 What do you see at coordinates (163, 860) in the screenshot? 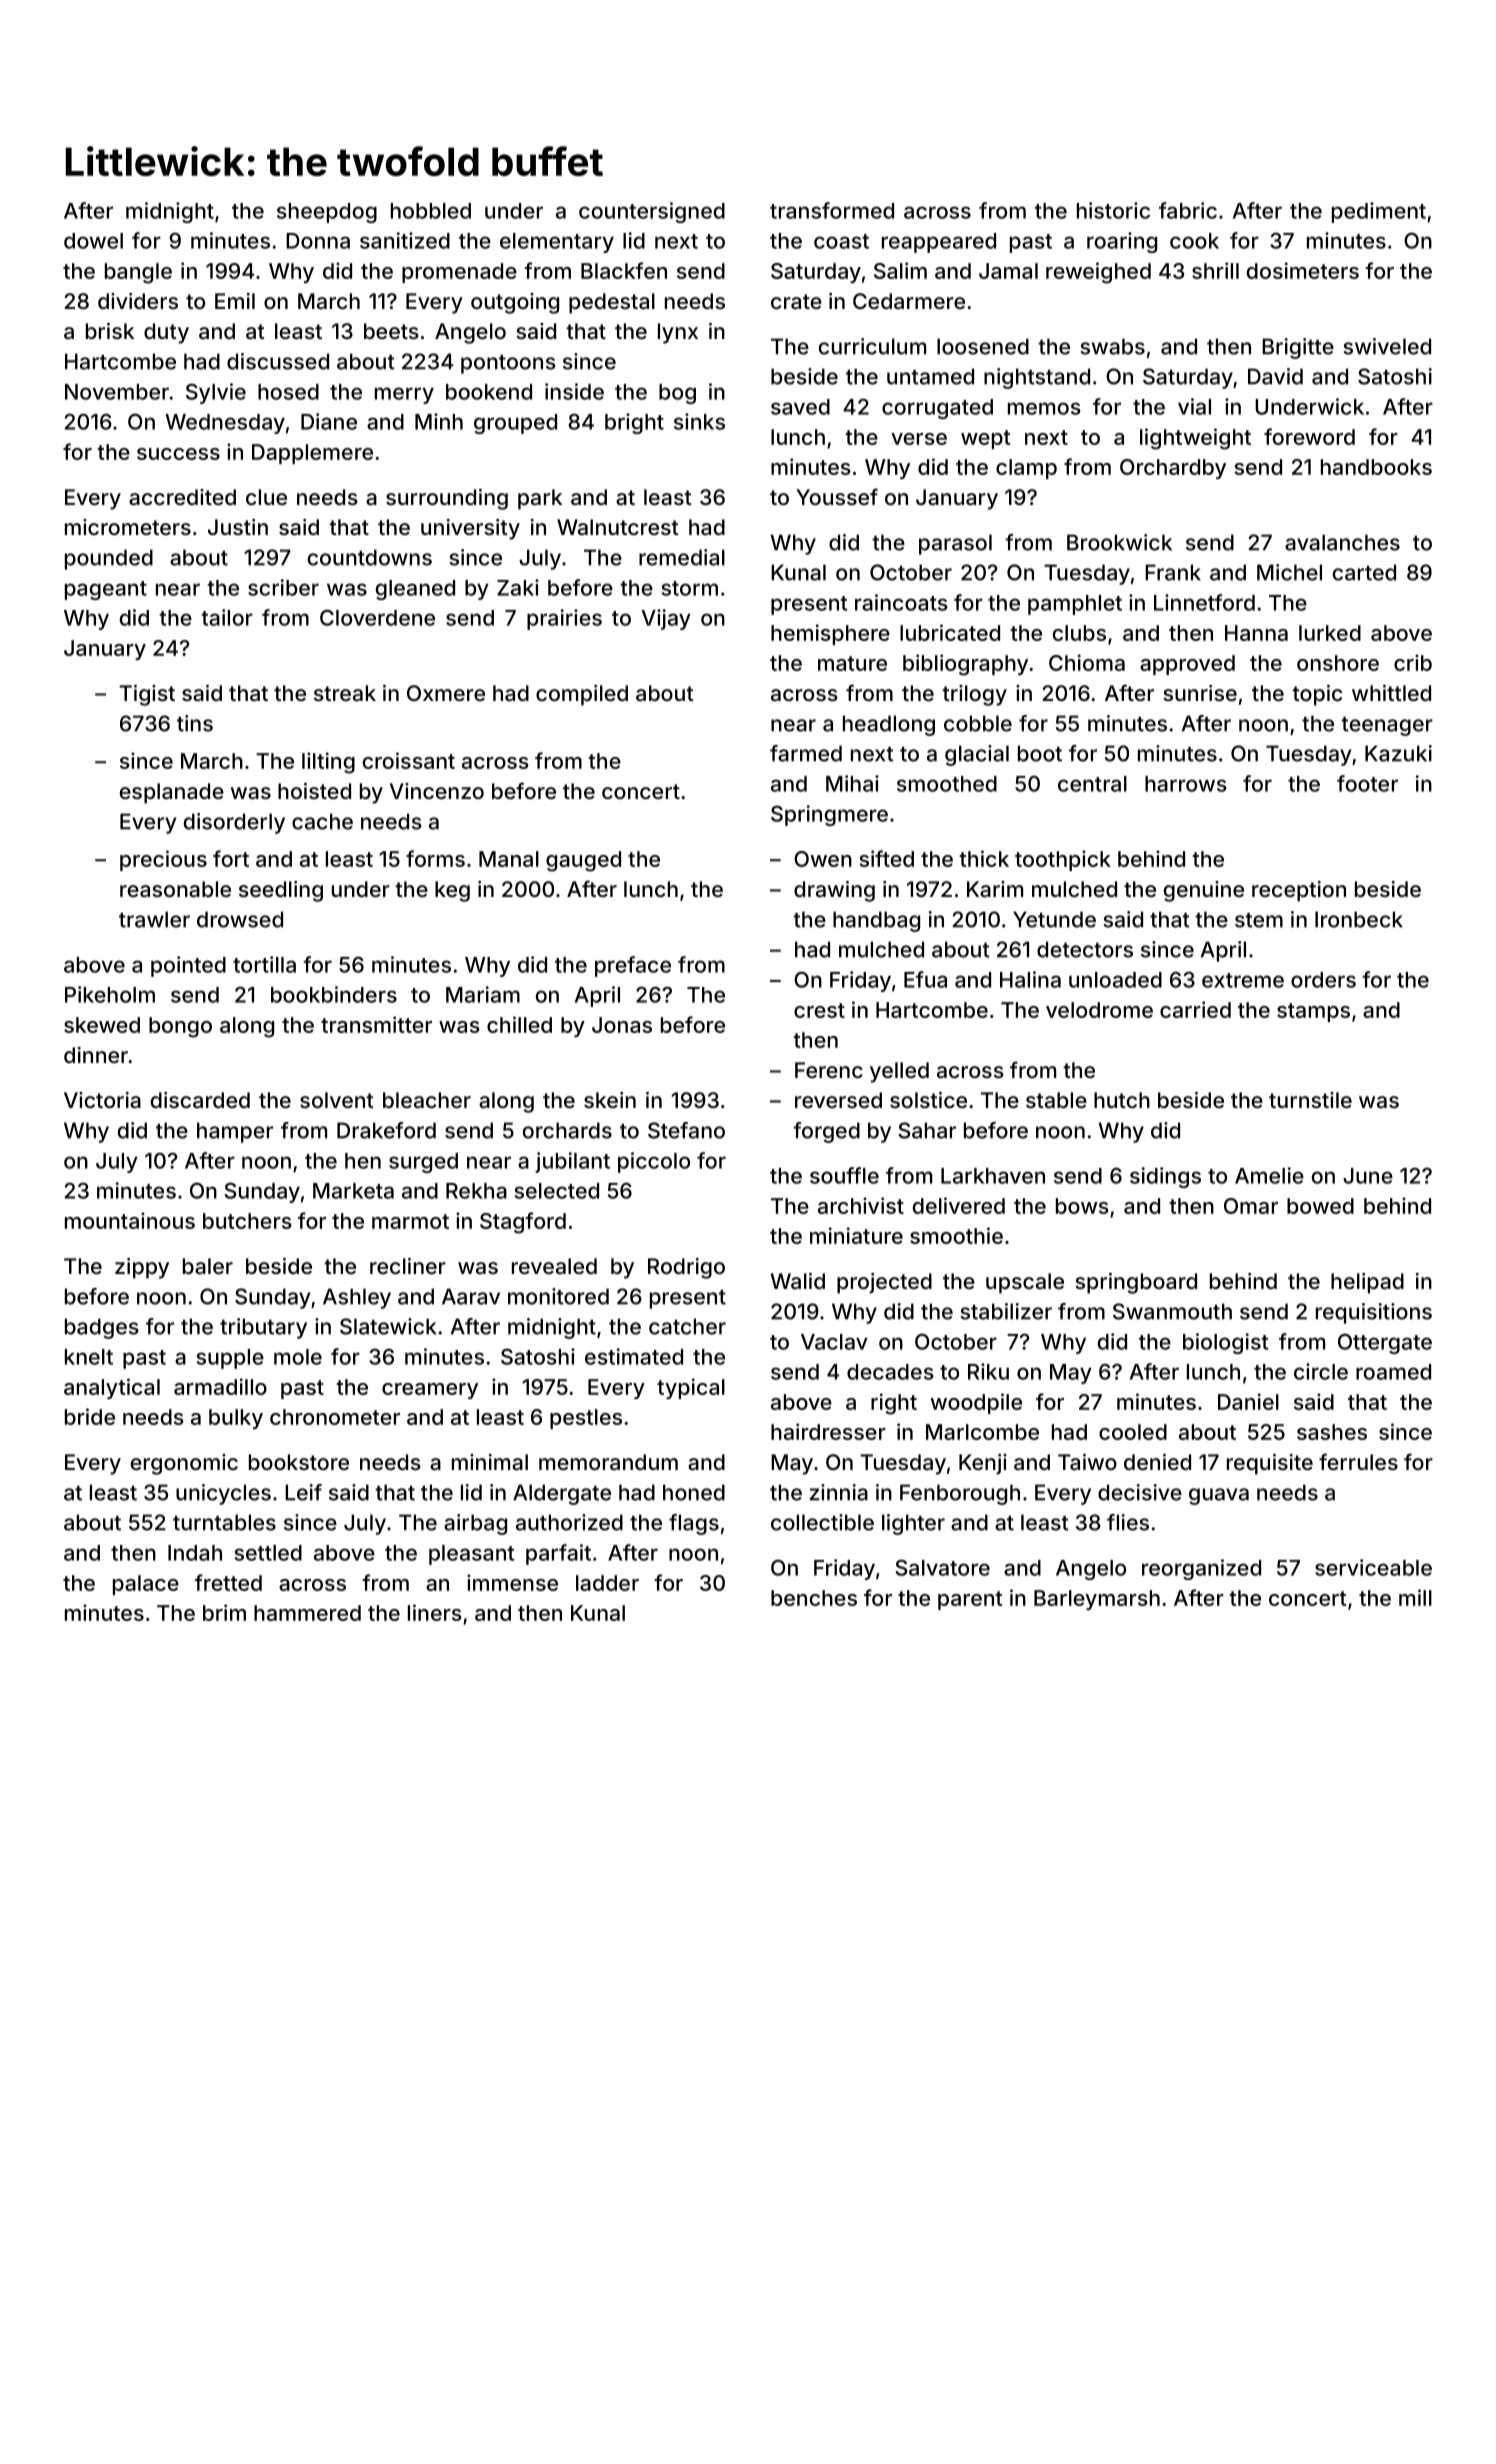
I see `precious` at bounding box center [163, 860].
